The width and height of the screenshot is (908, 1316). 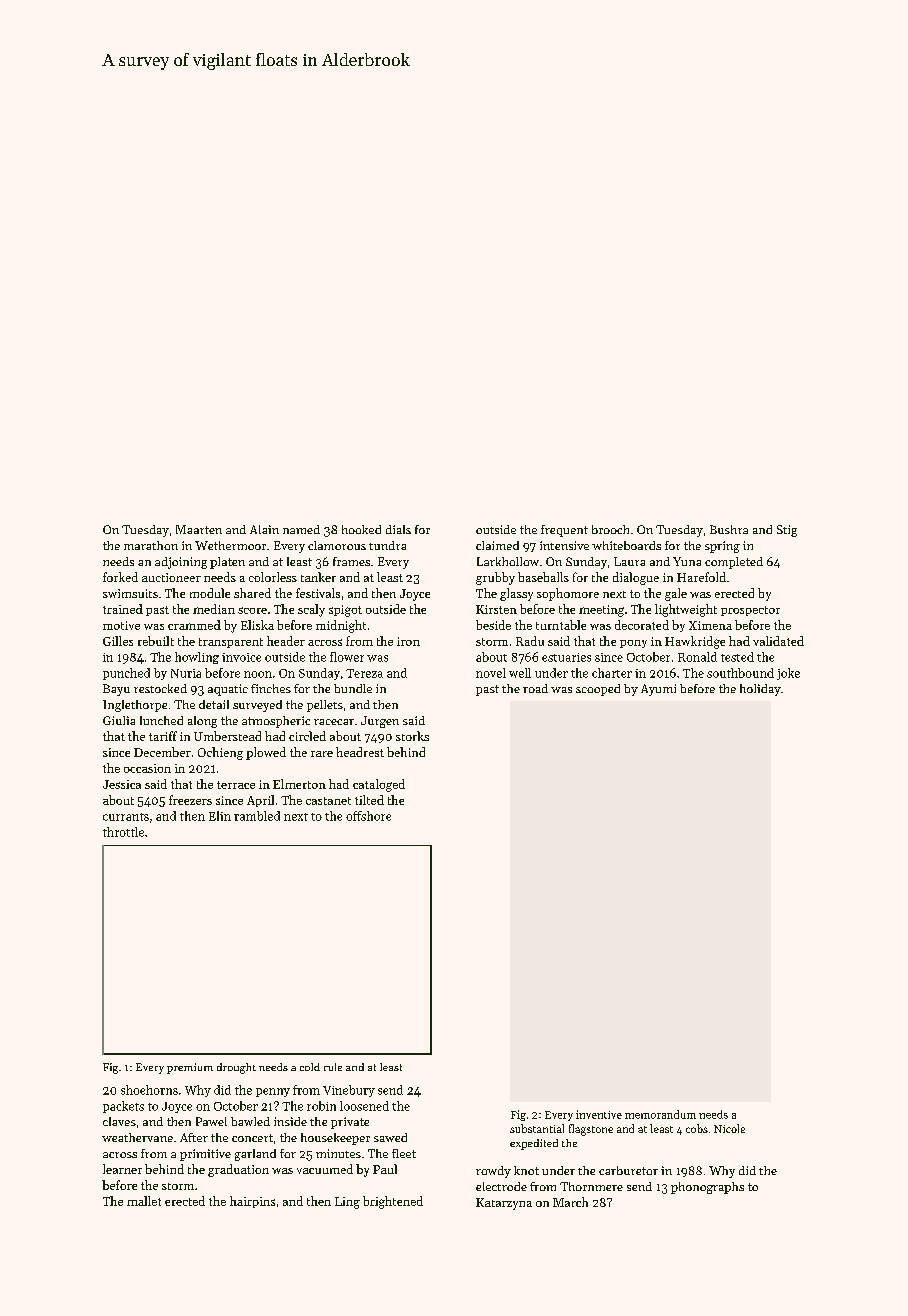 What do you see at coordinates (252, 1202) in the screenshot?
I see `hairpins` at bounding box center [252, 1202].
